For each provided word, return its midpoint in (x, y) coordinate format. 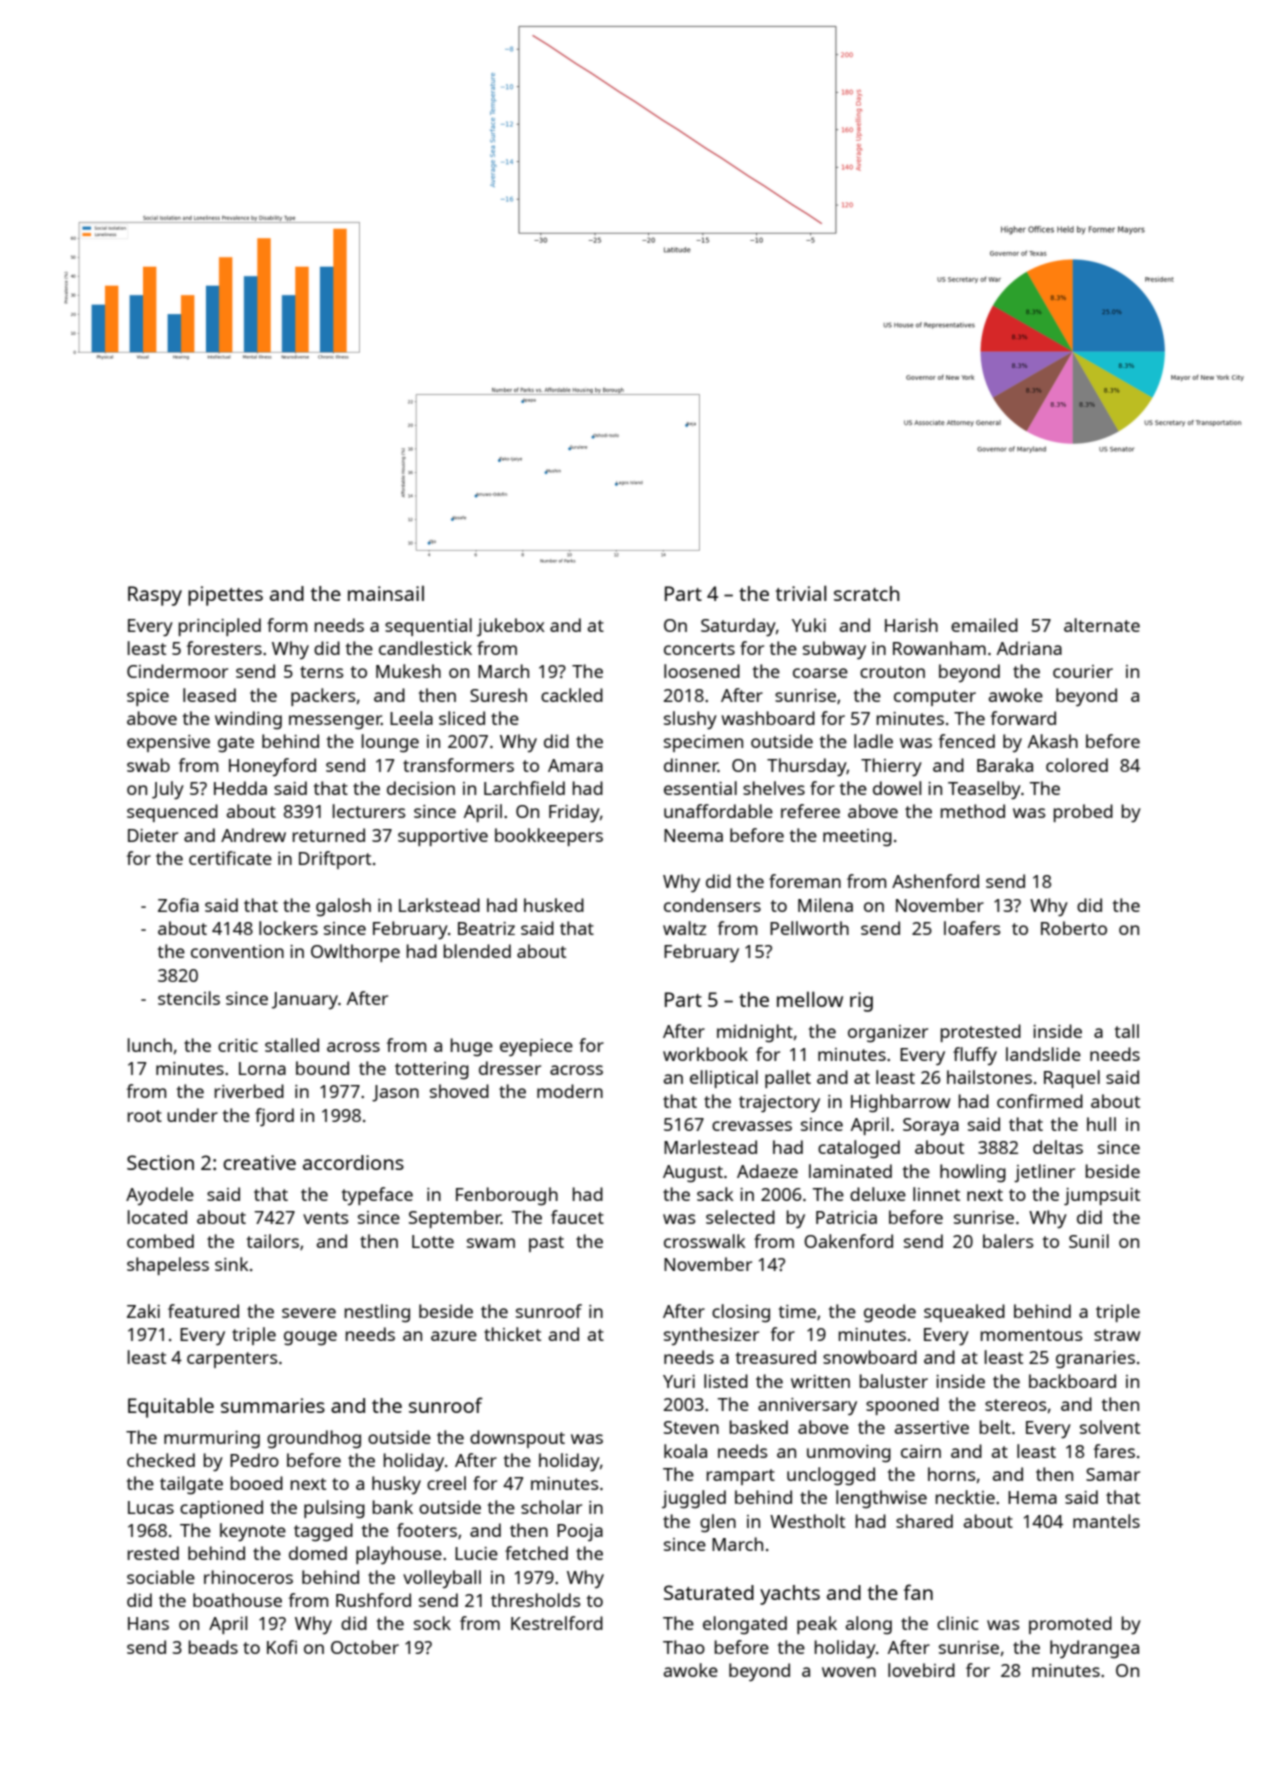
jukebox (511, 627)
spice (148, 697)
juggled (694, 1499)
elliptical (724, 1079)
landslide (1043, 1054)
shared (924, 1521)
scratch (866, 593)
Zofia (178, 905)
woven (849, 1672)
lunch (150, 1045)
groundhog (314, 1439)
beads (213, 1647)
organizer (888, 1033)
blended (477, 951)
